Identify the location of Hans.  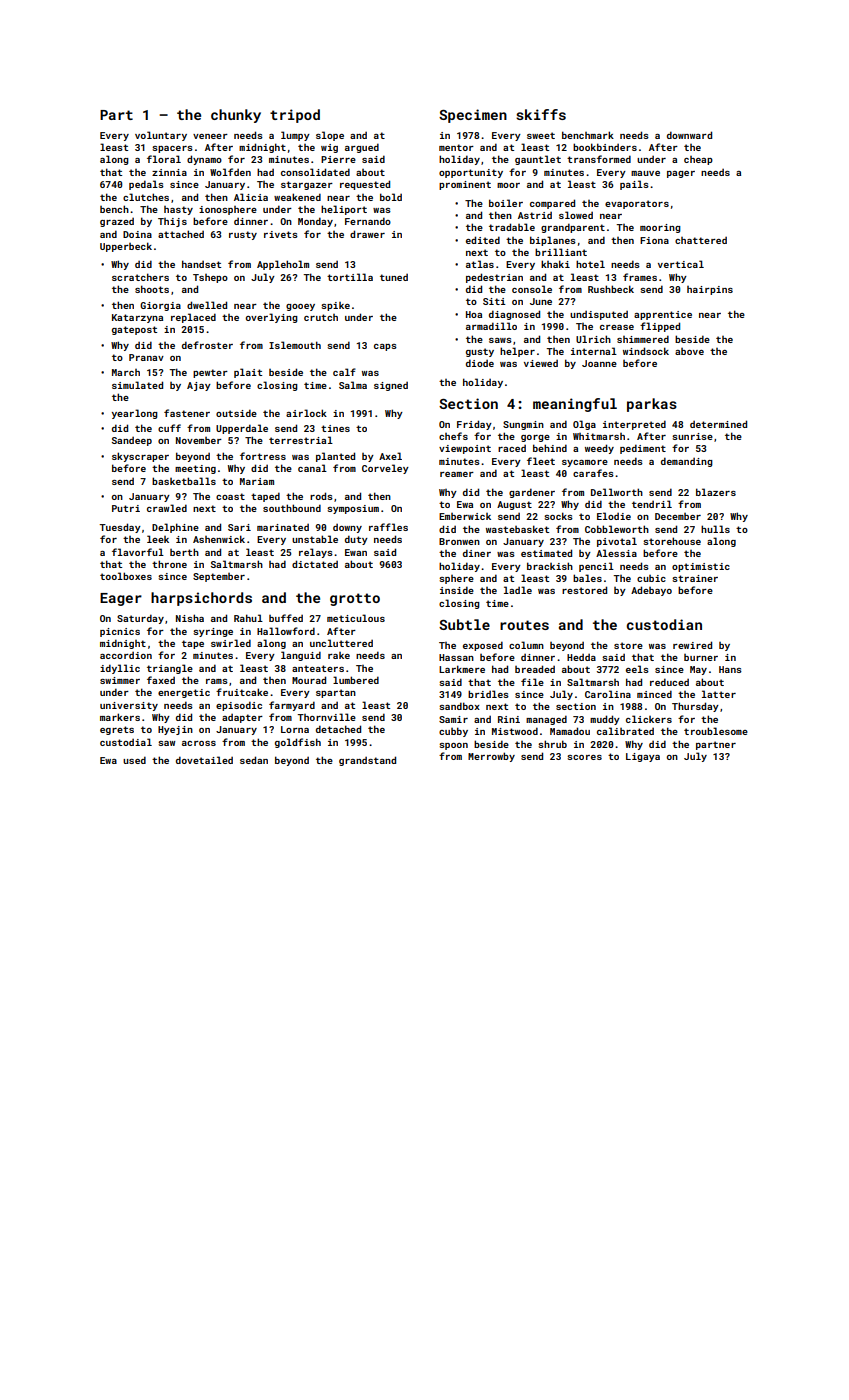
(730, 669).
